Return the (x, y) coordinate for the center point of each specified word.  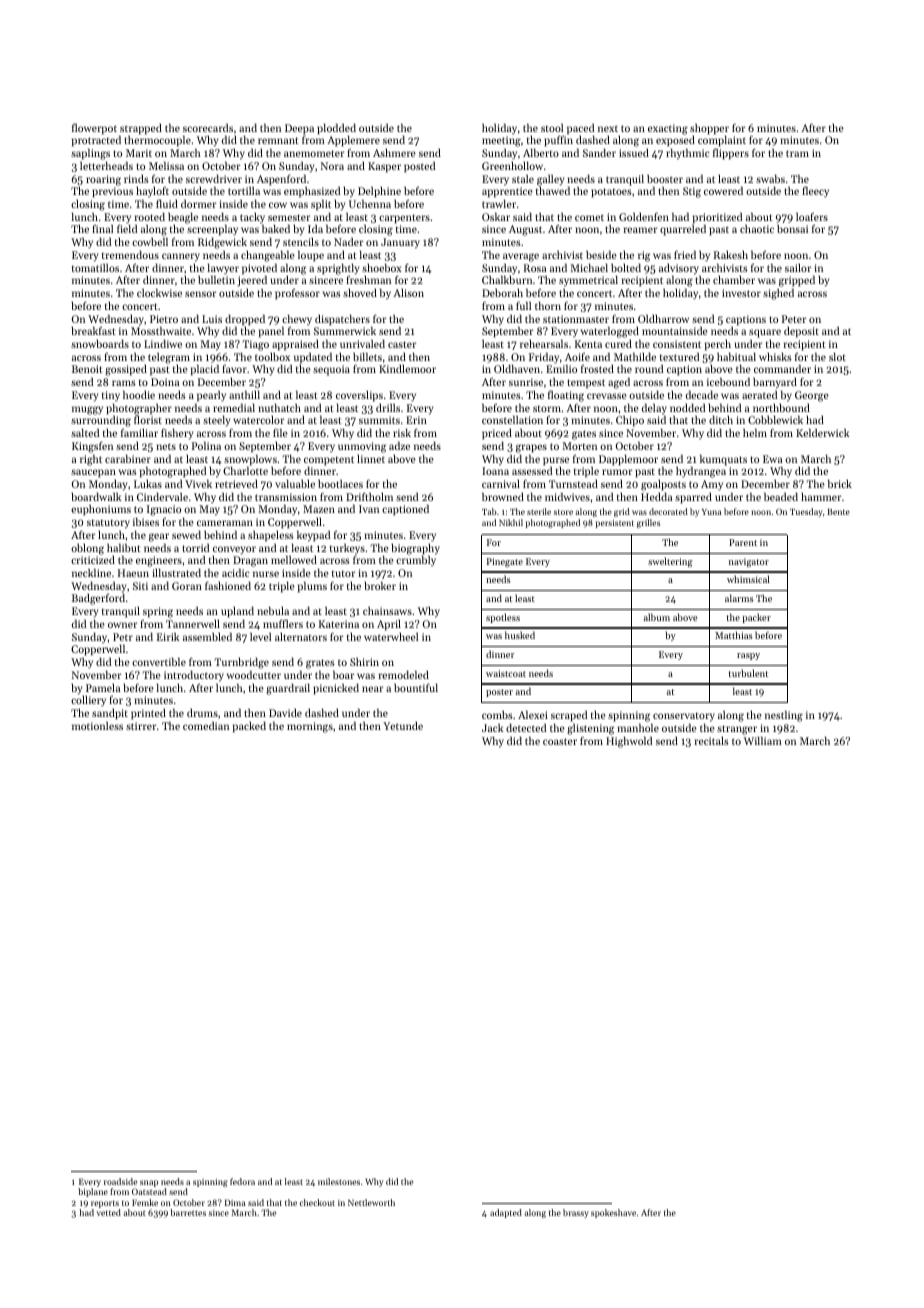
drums (202, 712)
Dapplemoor (628, 460)
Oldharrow (663, 318)
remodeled (404, 674)
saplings (90, 154)
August (525, 230)
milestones (339, 1181)
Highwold (629, 742)
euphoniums (101, 510)
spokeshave (613, 1213)
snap (149, 1183)
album (657, 617)
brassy (576, 1213)
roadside (120, 1181)
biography (415, 549)
